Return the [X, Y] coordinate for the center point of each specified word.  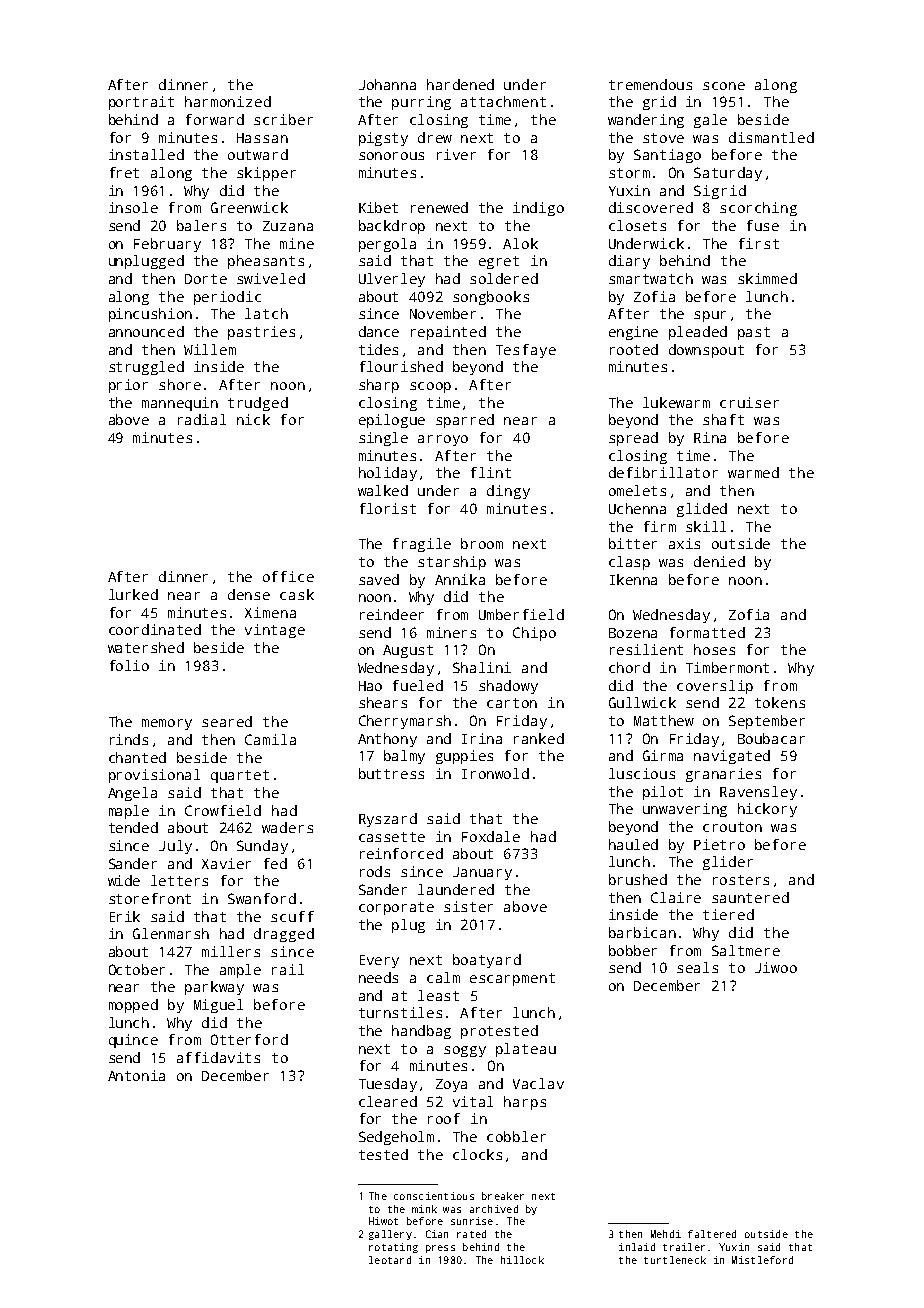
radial [202, 419]
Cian [437, 1234]
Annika [460, 579]
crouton [732, 827]
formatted [707, 632]
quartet [240, 776]
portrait [141, 103]
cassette [392, 837]
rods [375, 871]
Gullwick [642, 702]
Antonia [136, 1075]
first [759, 243]
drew [435, 137]
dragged [284, 935]
